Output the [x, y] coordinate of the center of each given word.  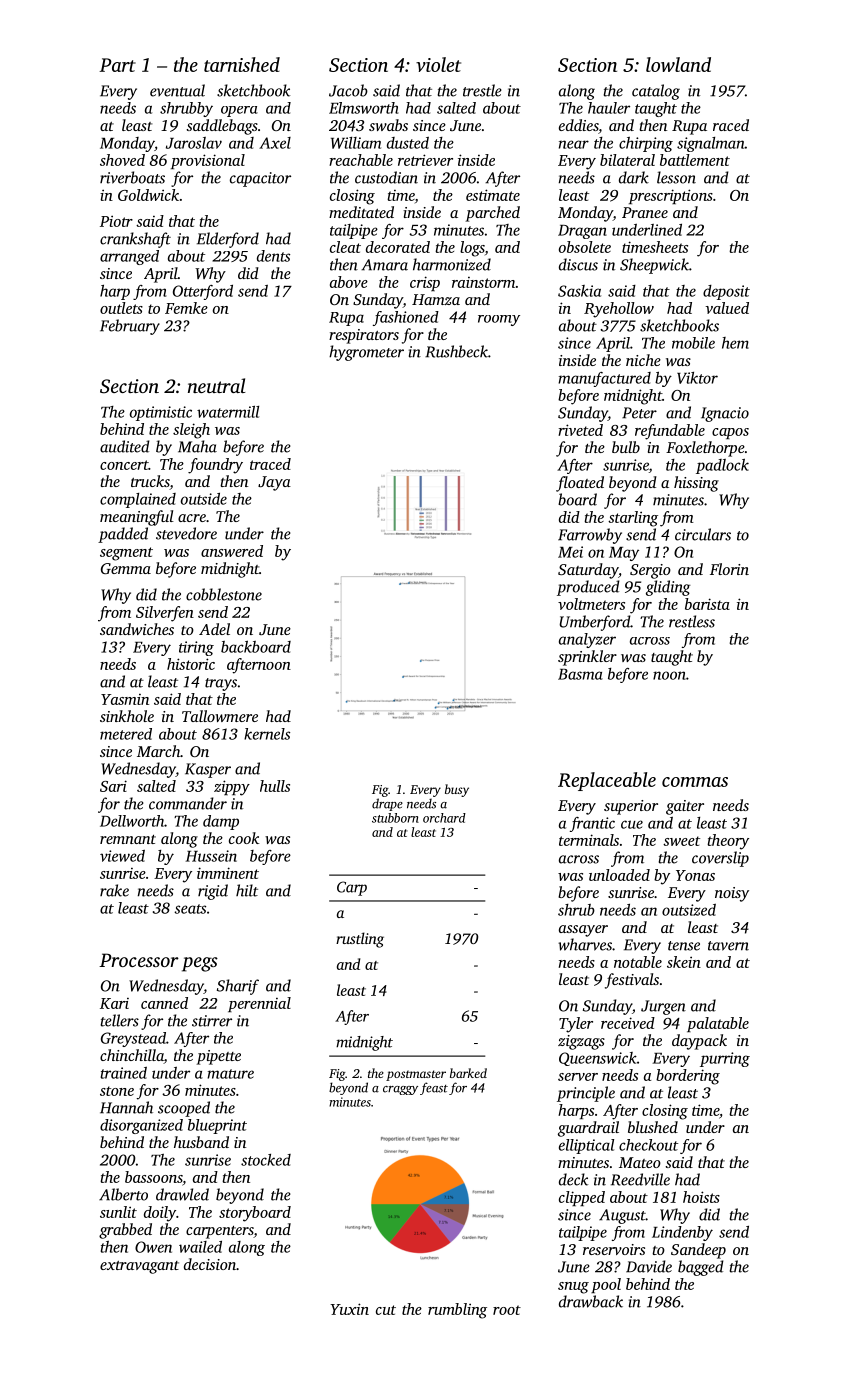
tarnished [242, 64]
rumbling [457, 1311]
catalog [656, 92]
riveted [580, 430]
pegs [200, 964]
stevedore [186, 533]
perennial [259, 1004]
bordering [688, 1077]
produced [588, 588]
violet [438, 64]
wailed [200, 1247]
